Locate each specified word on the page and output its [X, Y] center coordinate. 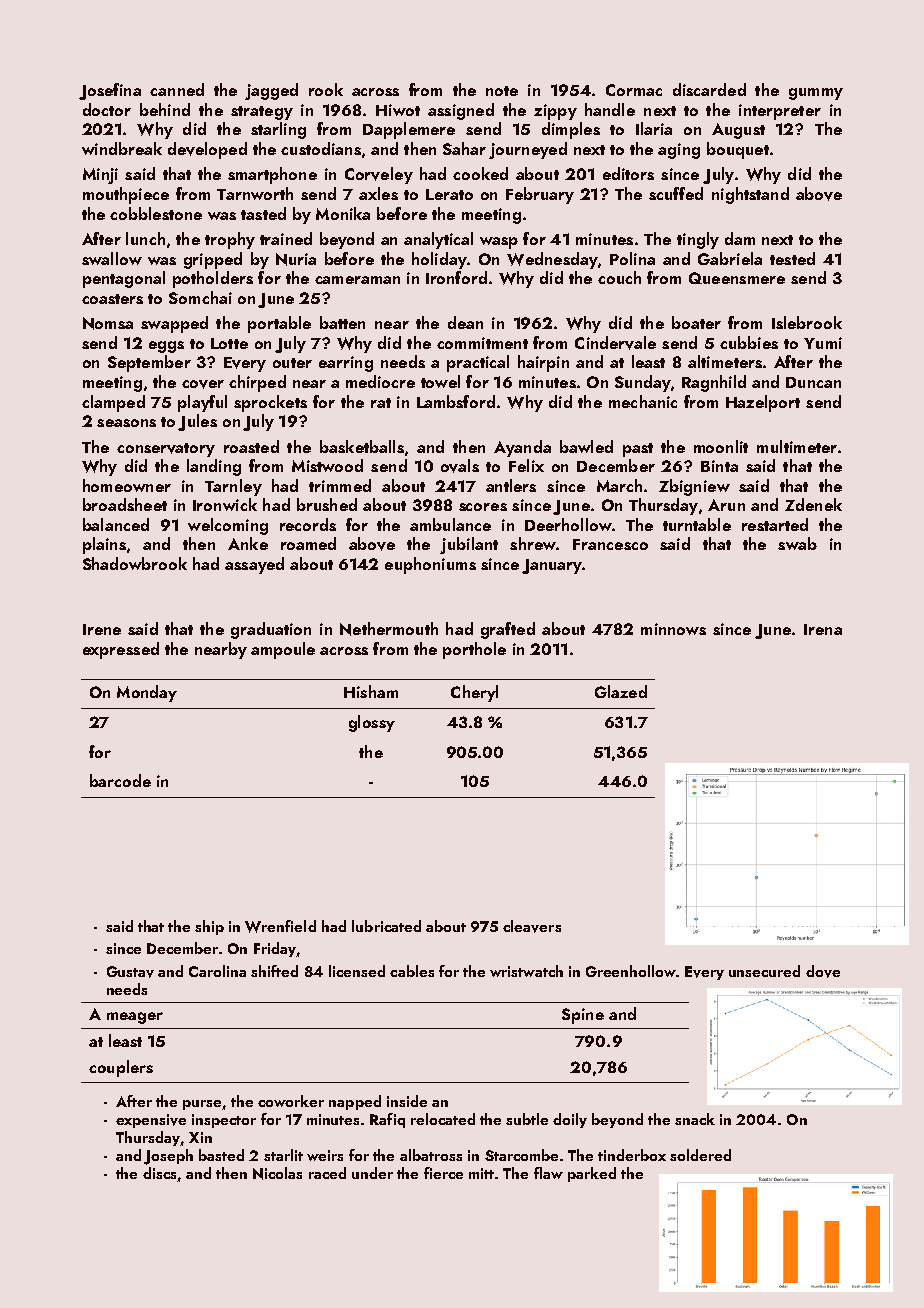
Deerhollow [568, 524]
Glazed [621, 691]
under [372, 1173]
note [502, 91]
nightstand [750, 195]
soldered [700, 1155]
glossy [372, 723]
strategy [262, 113]
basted [221, 1155]
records [308, 524]
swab [797, 543]
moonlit [721, 446]
